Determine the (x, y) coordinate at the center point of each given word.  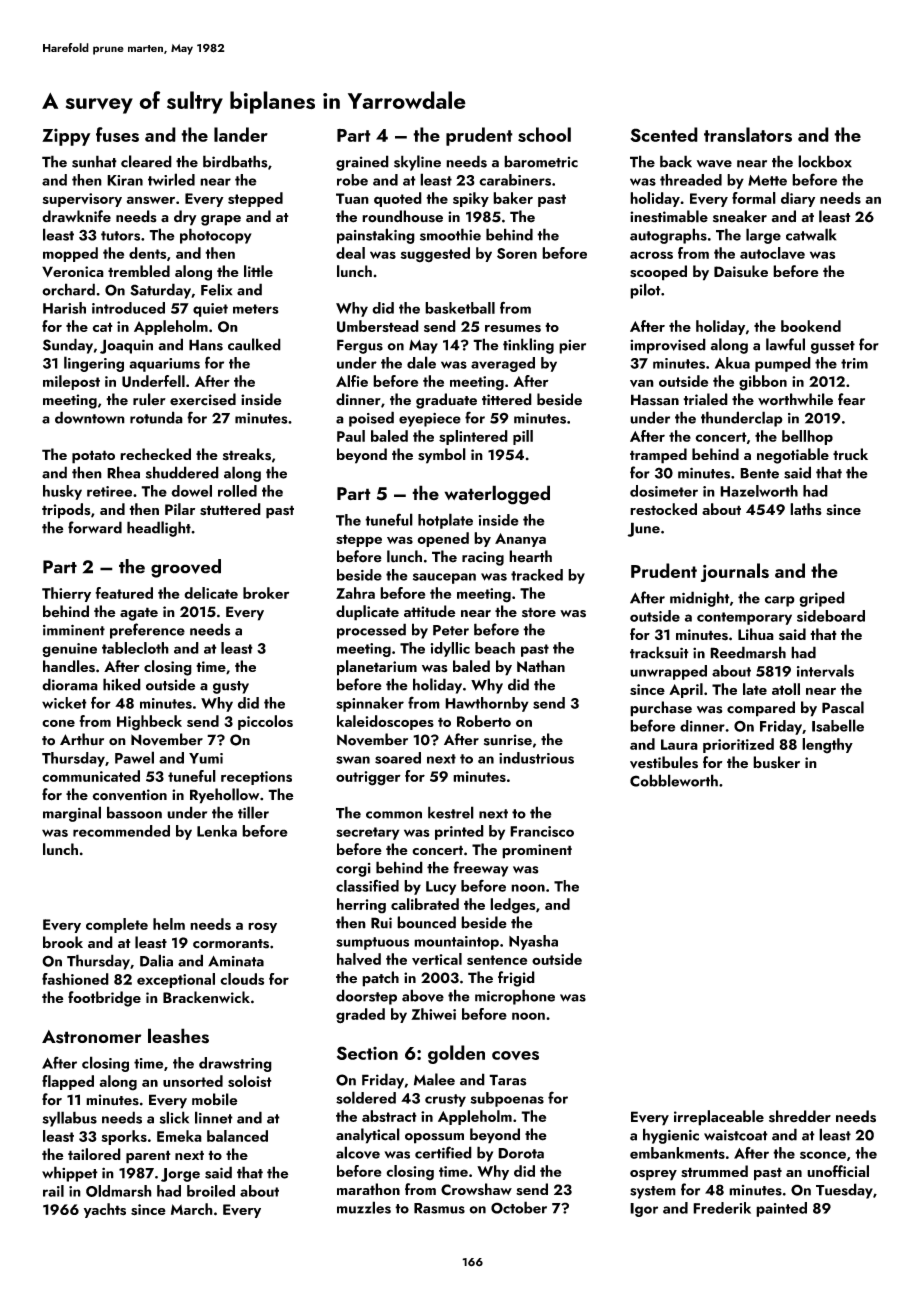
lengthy (827, 746)
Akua (732, 363)
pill (523, 437)
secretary (368, 833)
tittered (507, 399)
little (258, 271)
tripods (66, 511)
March (192, 1209)
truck (850, 454)
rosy (262, 927)
